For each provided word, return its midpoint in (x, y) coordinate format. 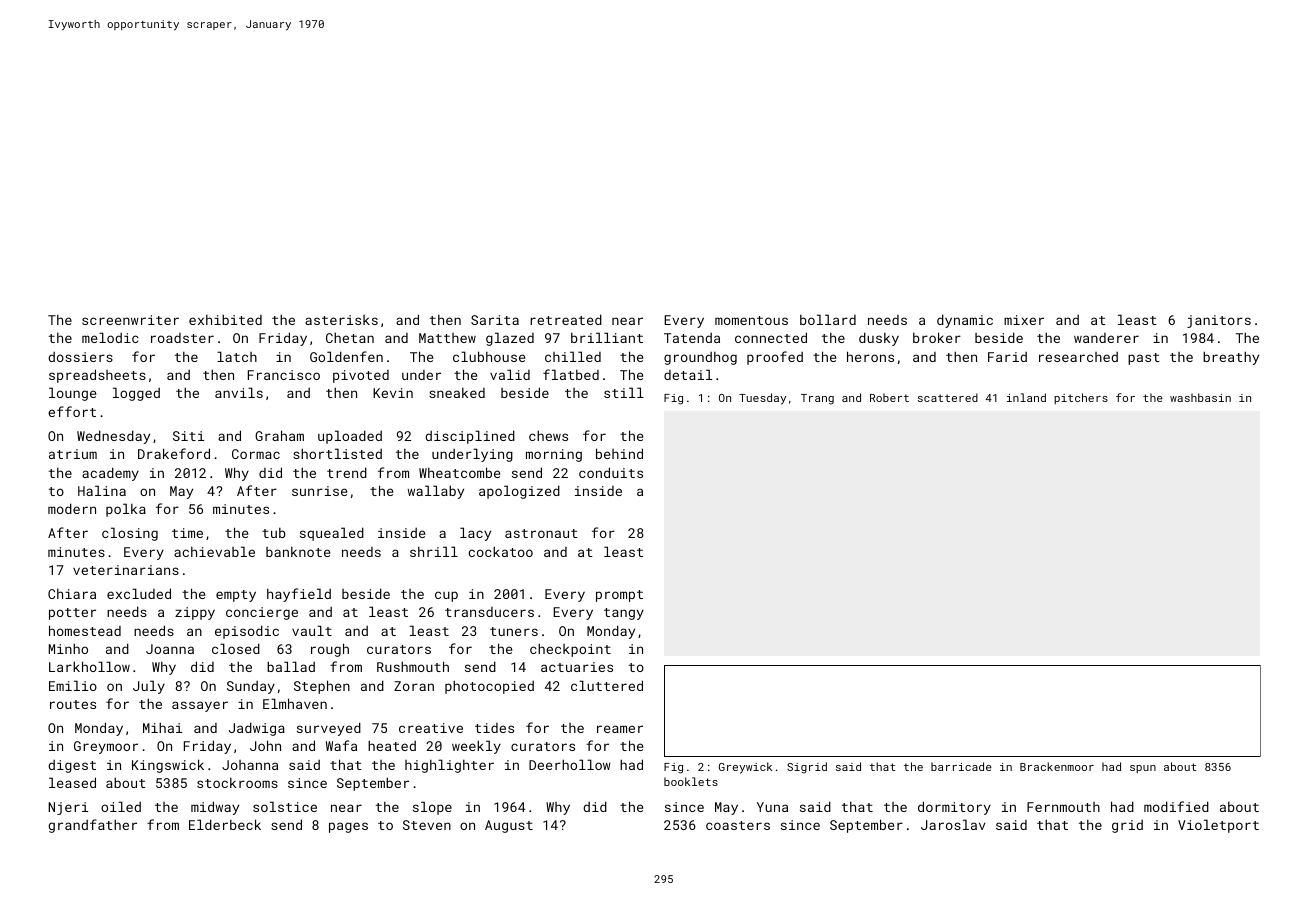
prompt (619, 596)
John (265, 745)
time (187, 533)
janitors (1219, 321)
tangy (624, 614)
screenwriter (130, 320)
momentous (751, 320)
